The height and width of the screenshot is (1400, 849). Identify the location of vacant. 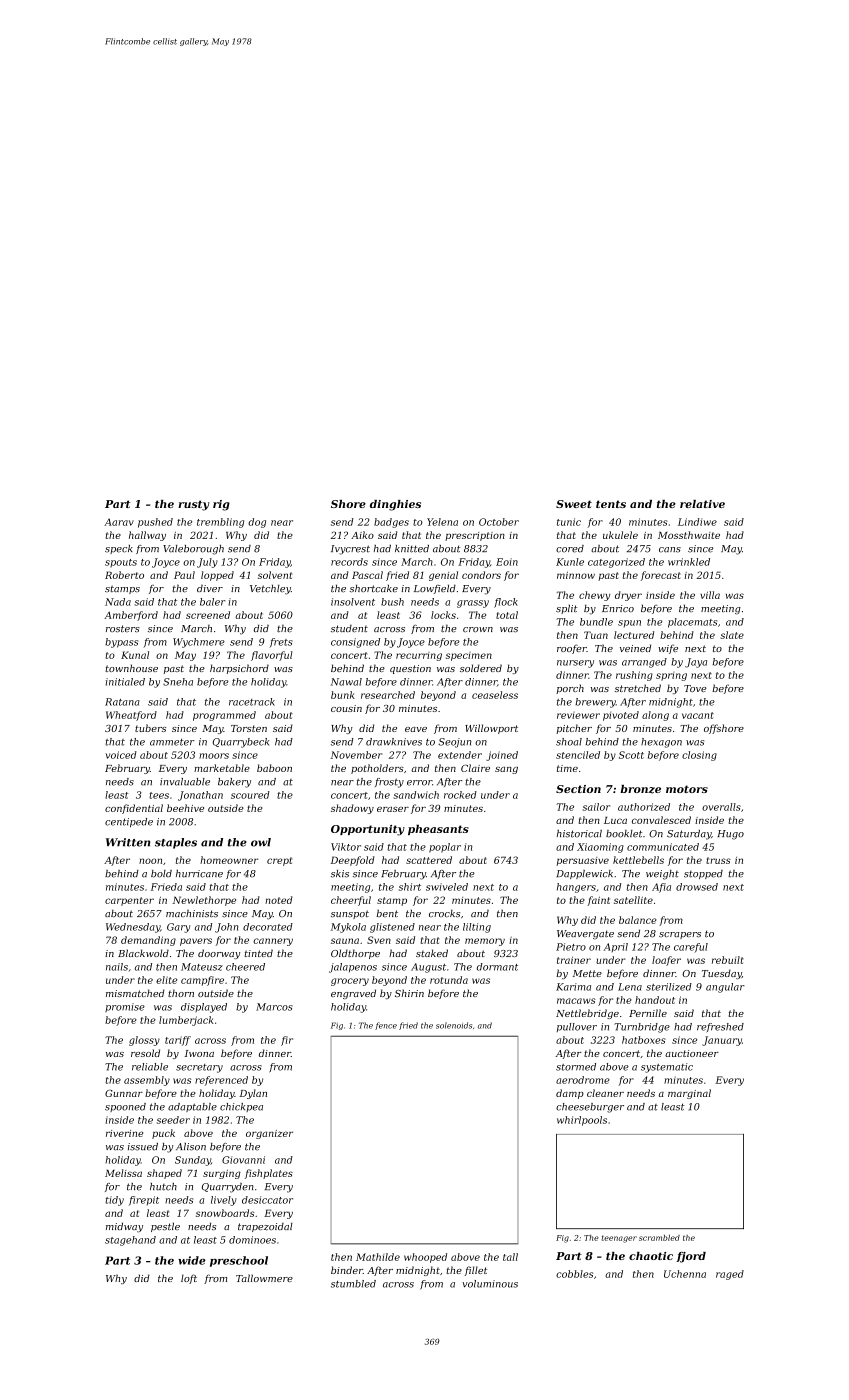
(698, 715).
